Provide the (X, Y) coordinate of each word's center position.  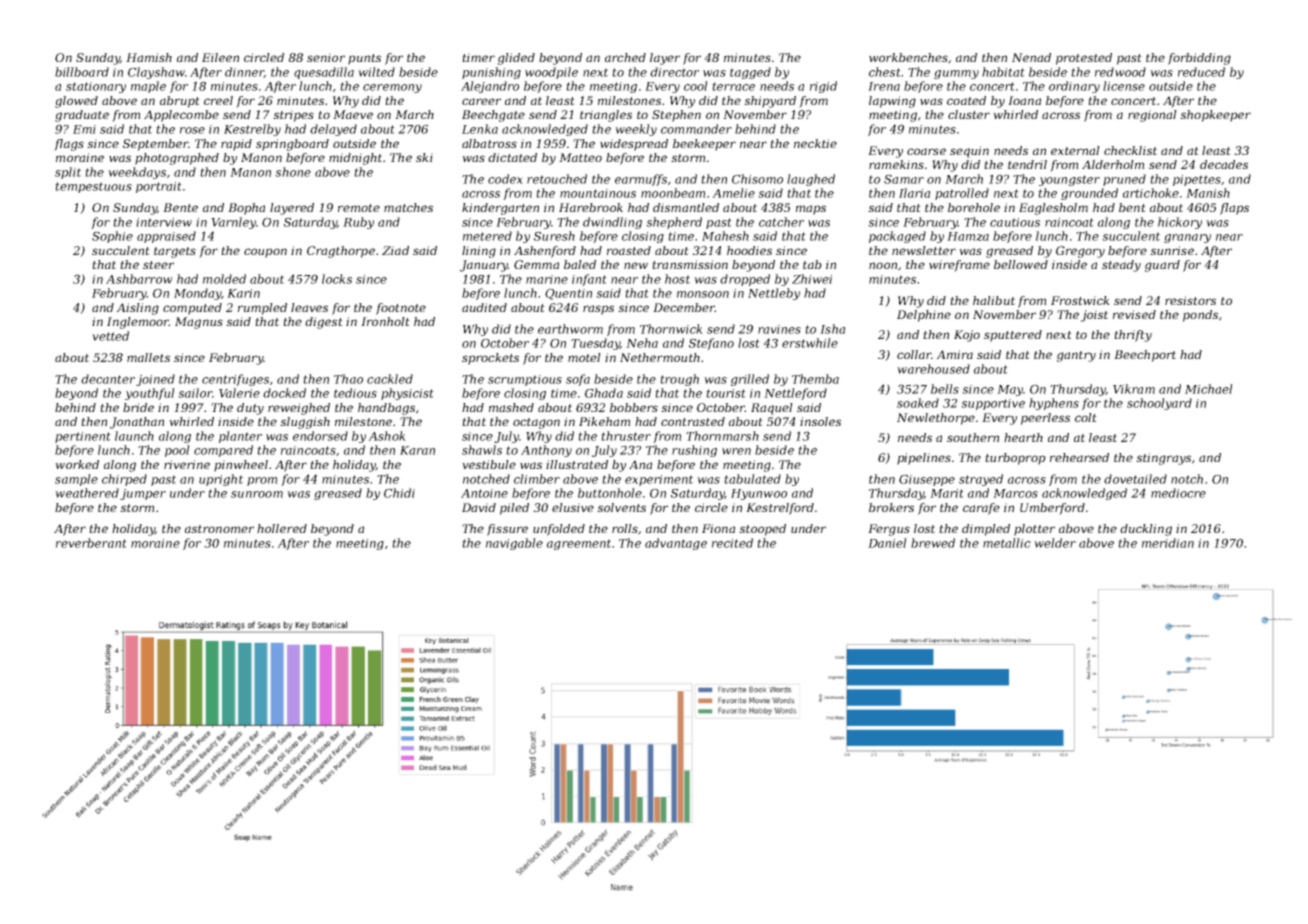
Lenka (480, 129)
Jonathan (137, 423)
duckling (1146, 530)
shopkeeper (1215, 116)
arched (625, 57)
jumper (143, 494)
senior (326, 57)
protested (1084, 59)
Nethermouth (660, 357)
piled (514, 509)
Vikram (1134, 389)
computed (192, 309)
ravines (779, 329)
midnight (355, 159)
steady (1121, 266)
